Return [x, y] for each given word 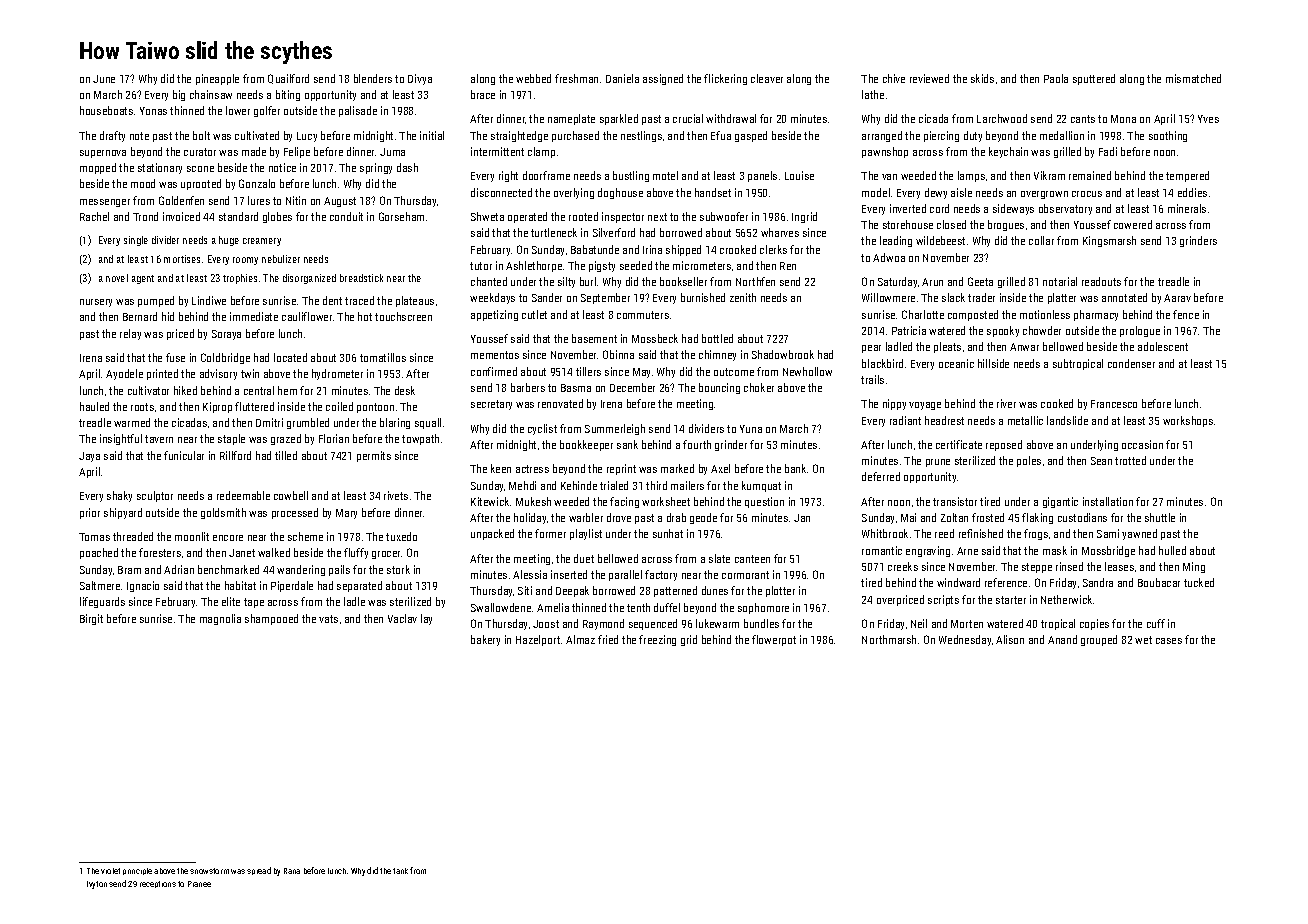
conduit [346, 216]
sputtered [1094, 79]
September [605, 298]
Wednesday [965, 640]
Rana [292, 871]
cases [1169, 641]
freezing [657, 640]
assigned [663, 79]
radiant [905, 420]
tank [400, 871]
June [104, 79]
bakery [485, 640]
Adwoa [889, 257]
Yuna [751, 429]
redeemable [243, 495]
